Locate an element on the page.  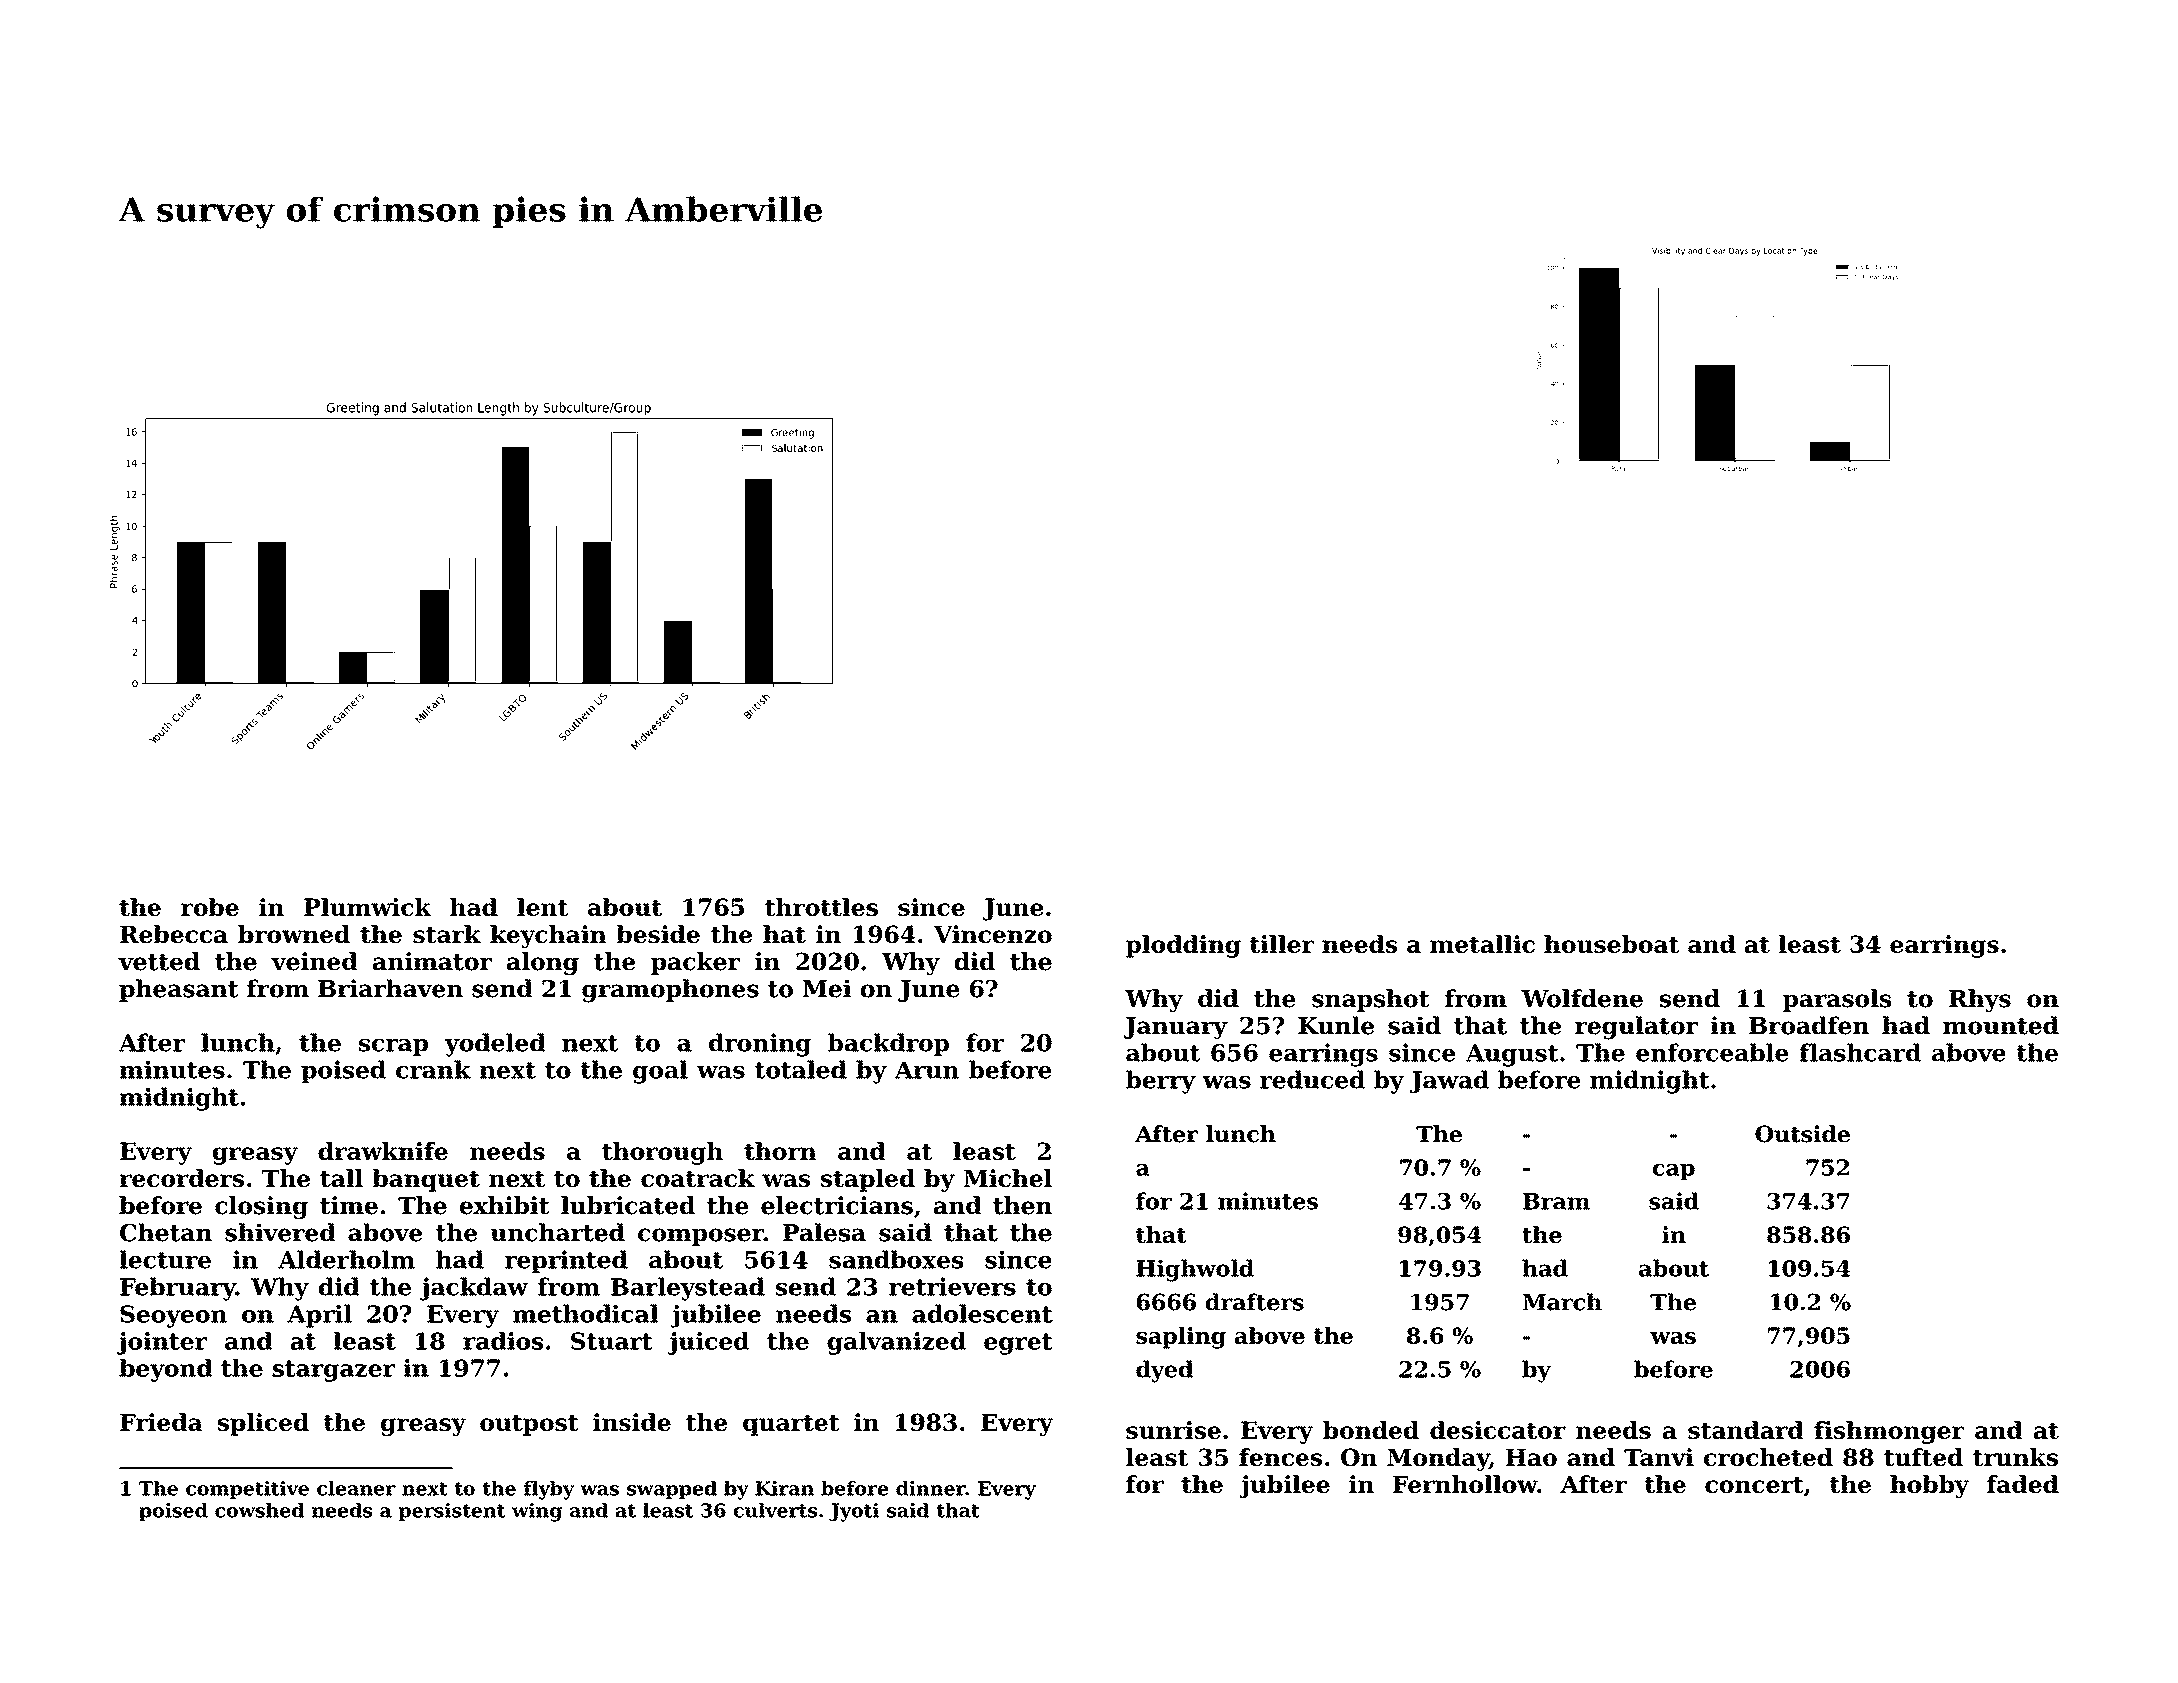
throttles is located at coordinates (821, 907).
